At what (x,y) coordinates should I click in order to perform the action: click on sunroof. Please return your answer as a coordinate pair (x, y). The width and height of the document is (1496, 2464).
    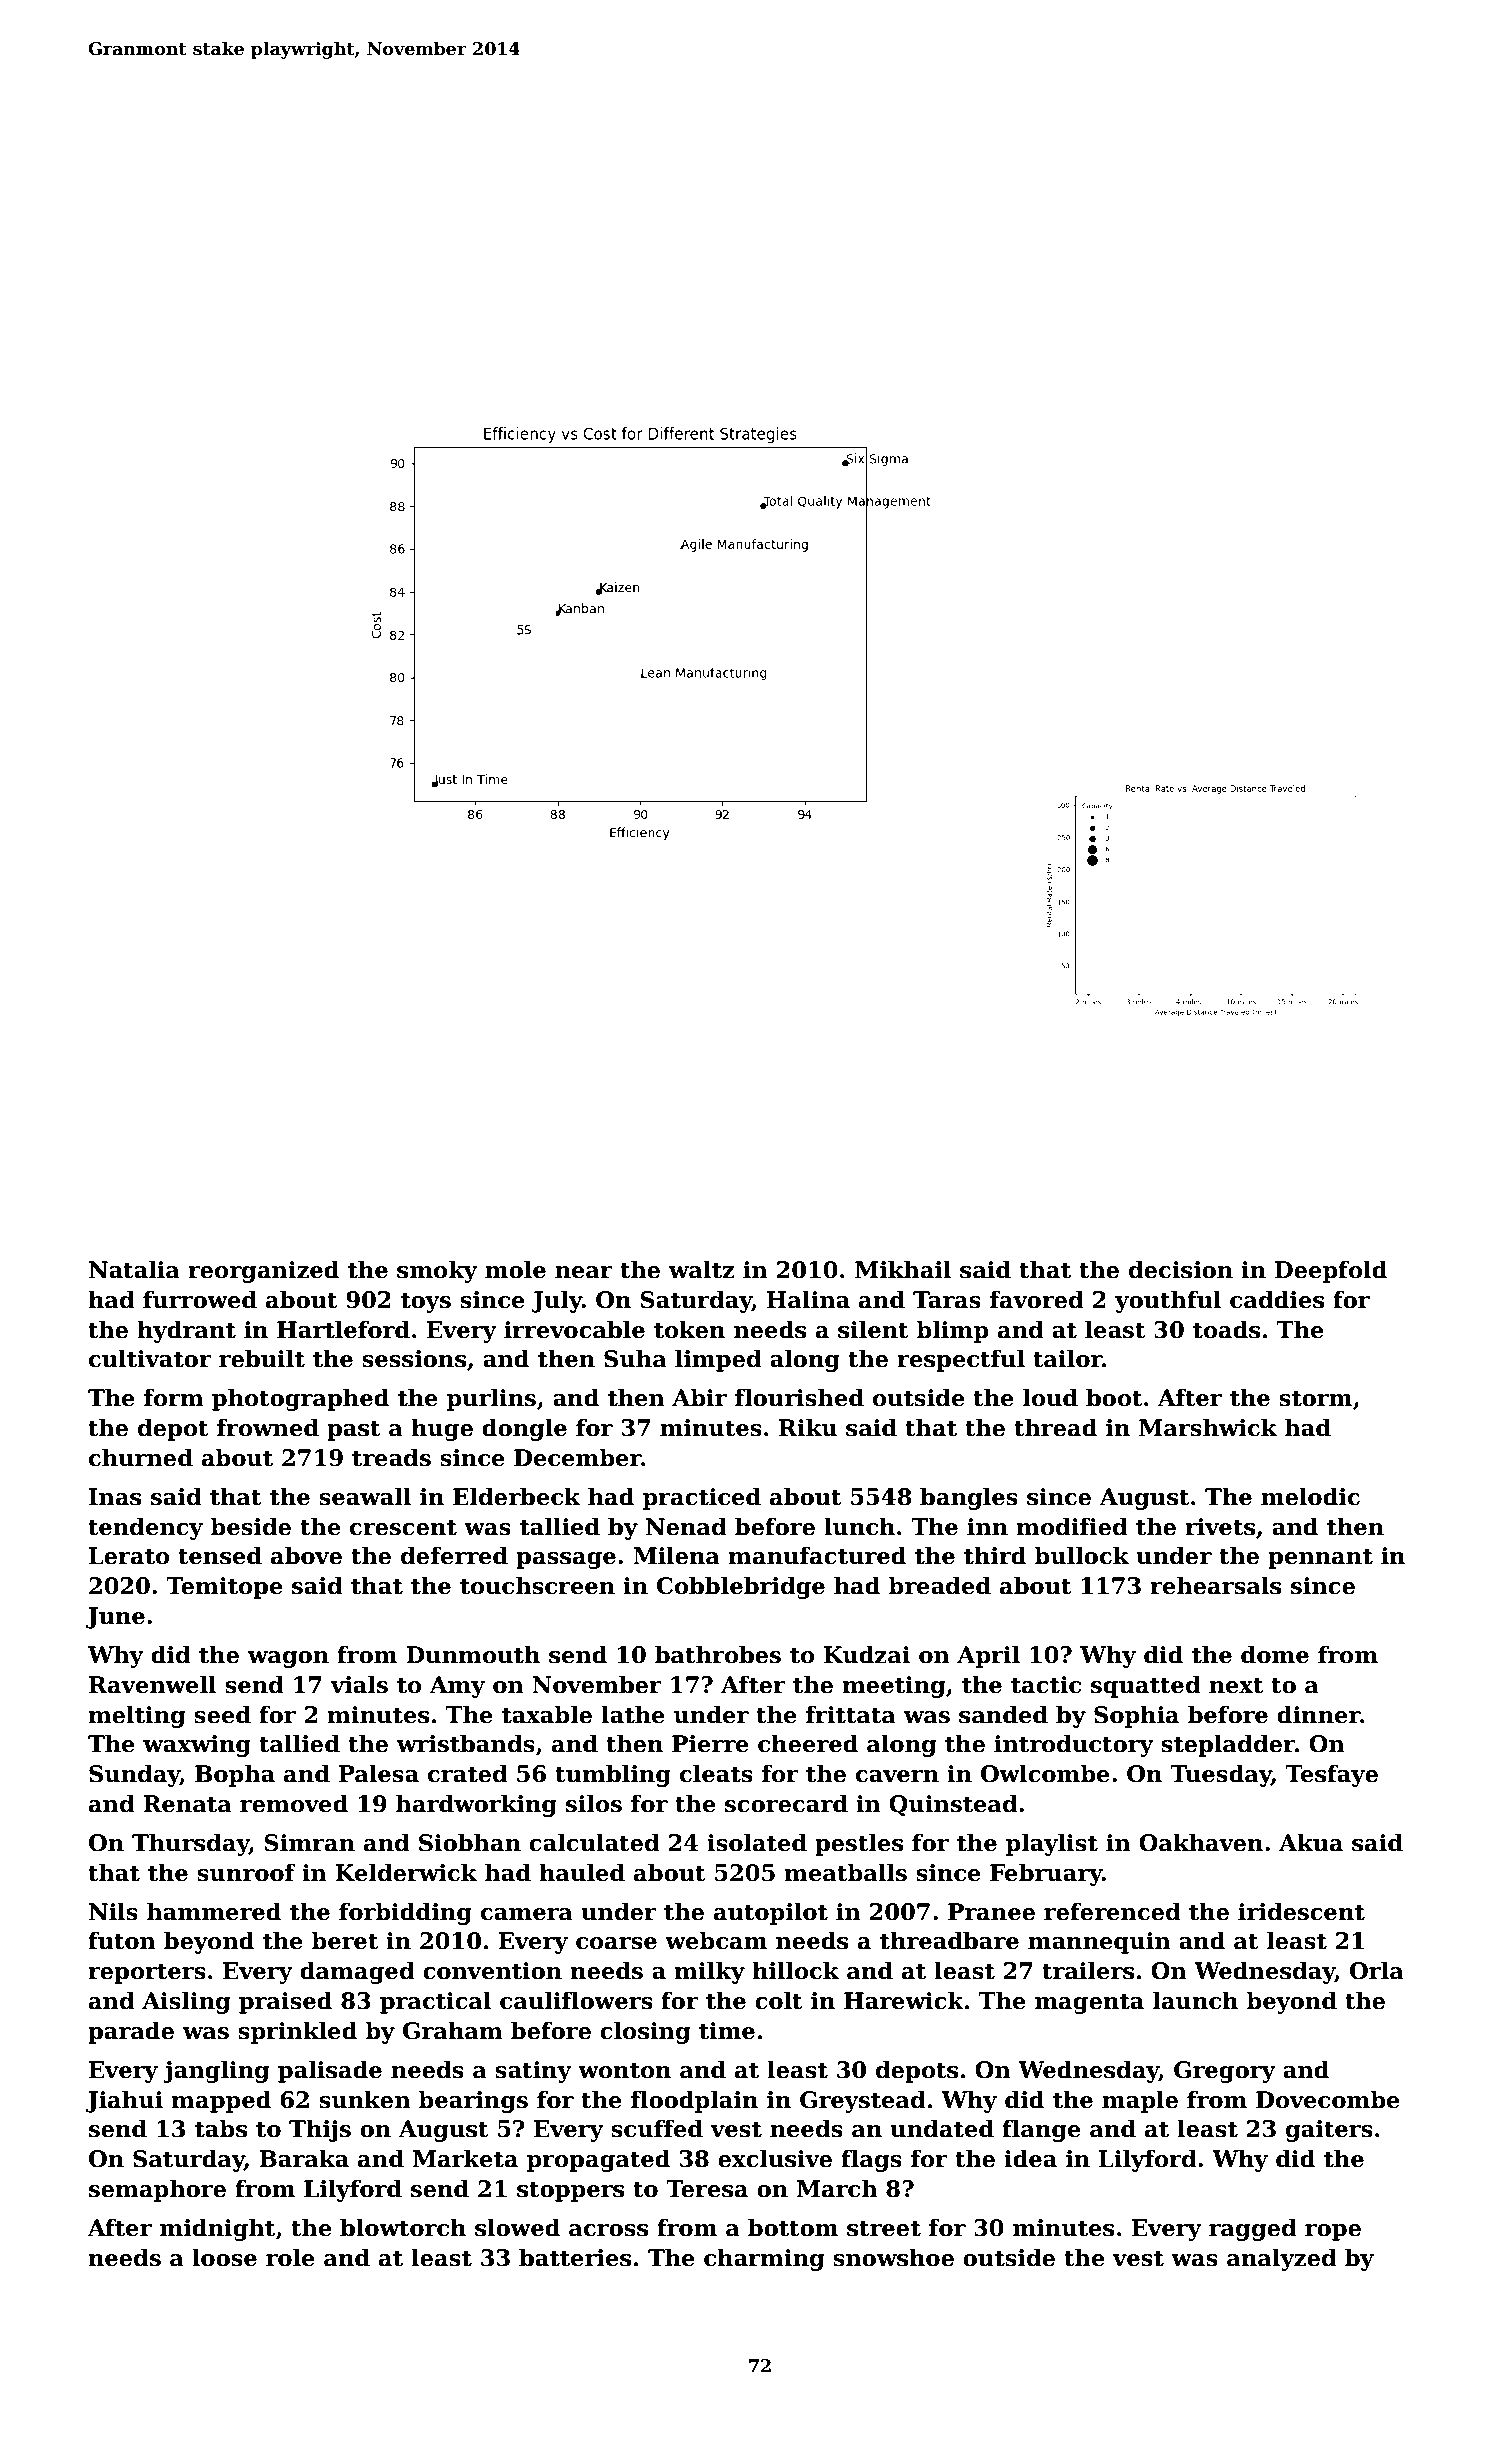
    Looking at the image, I should click on (246, 1872).
